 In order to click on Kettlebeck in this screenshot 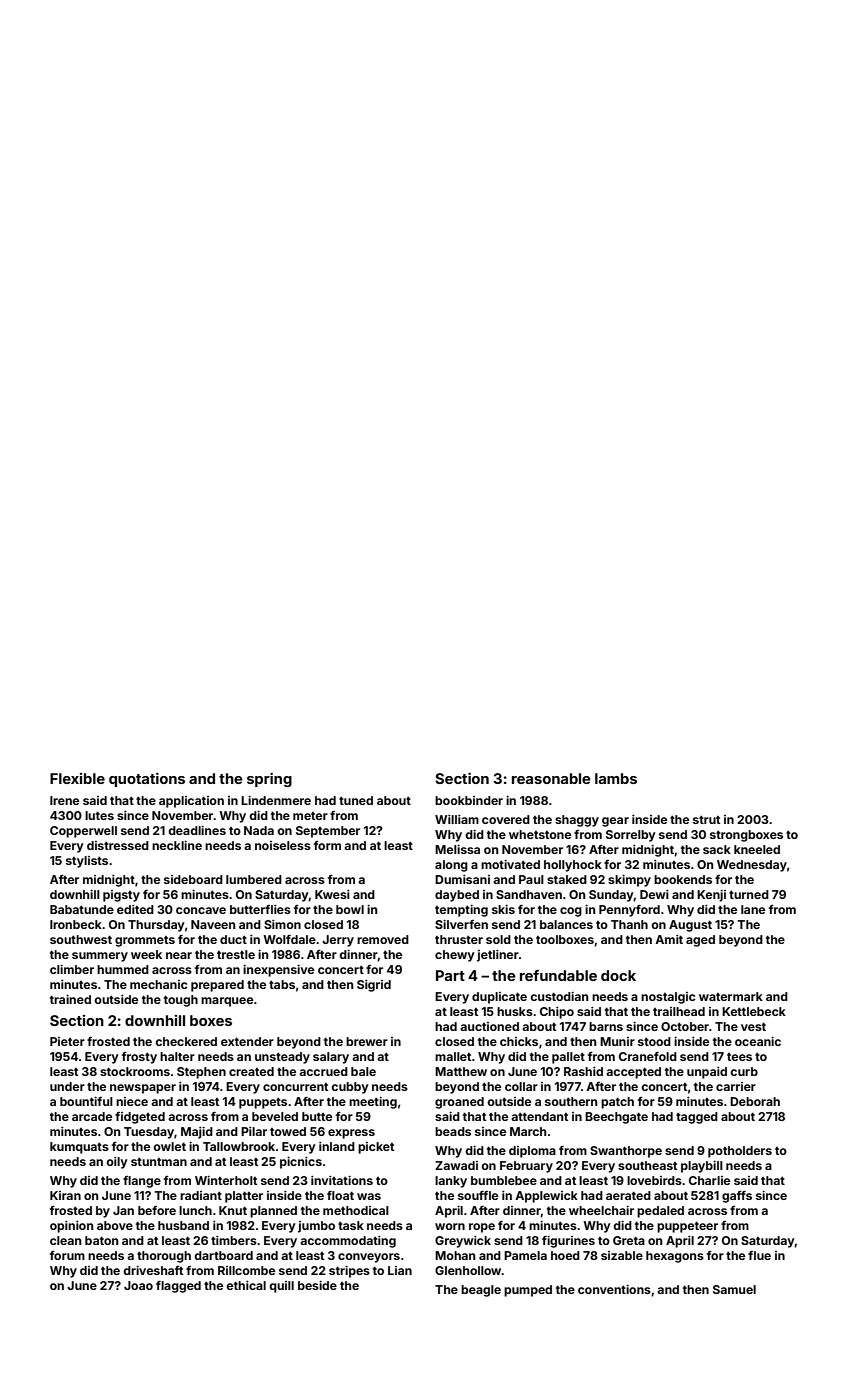, I will do `click(754, 1011)`.
